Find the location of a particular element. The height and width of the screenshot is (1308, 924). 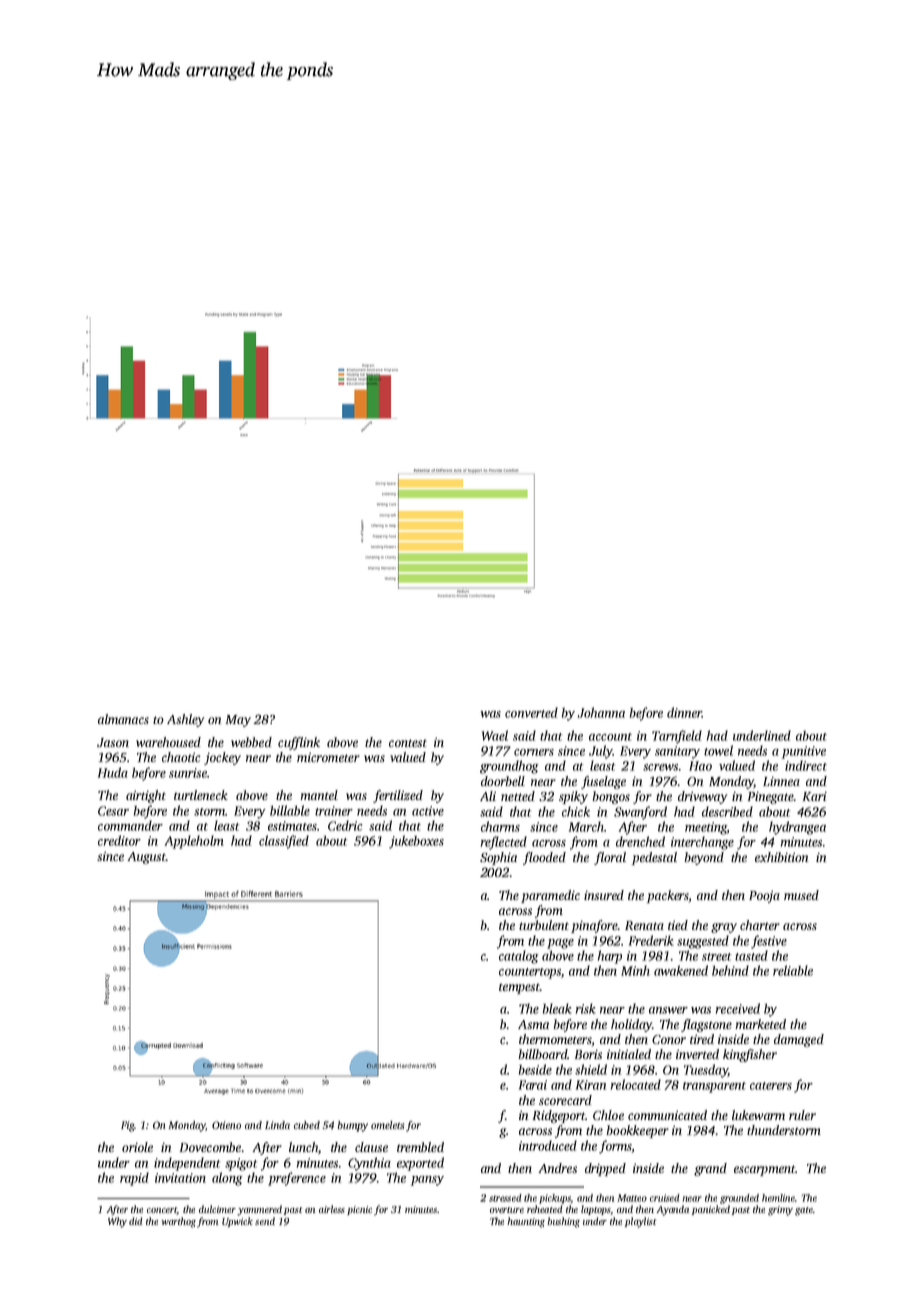

Otieno is located at coordinates (226, 1125).
